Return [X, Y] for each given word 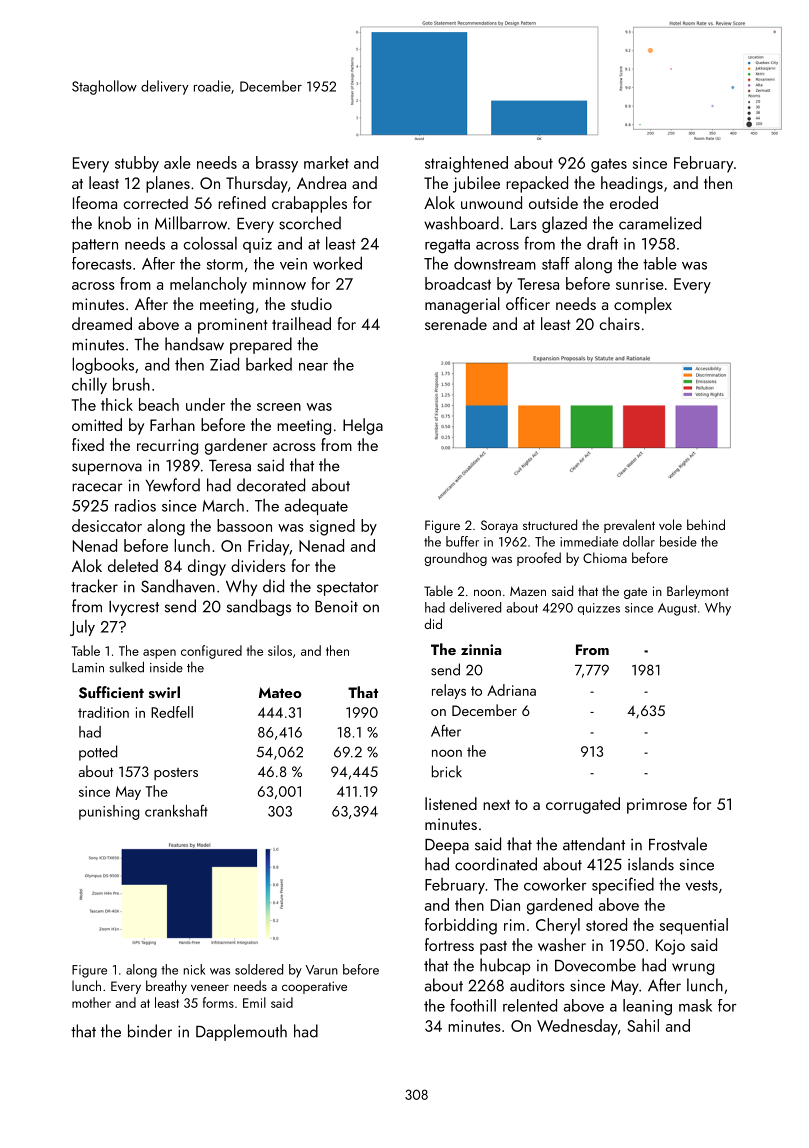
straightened [466, 164]
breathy [166, 987]
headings [632, 184]
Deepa [447, 846]
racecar [97, 487]
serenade [456, 323]
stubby [137, 164]
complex [643, 305]
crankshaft [176, 811]
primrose [657, 806]
